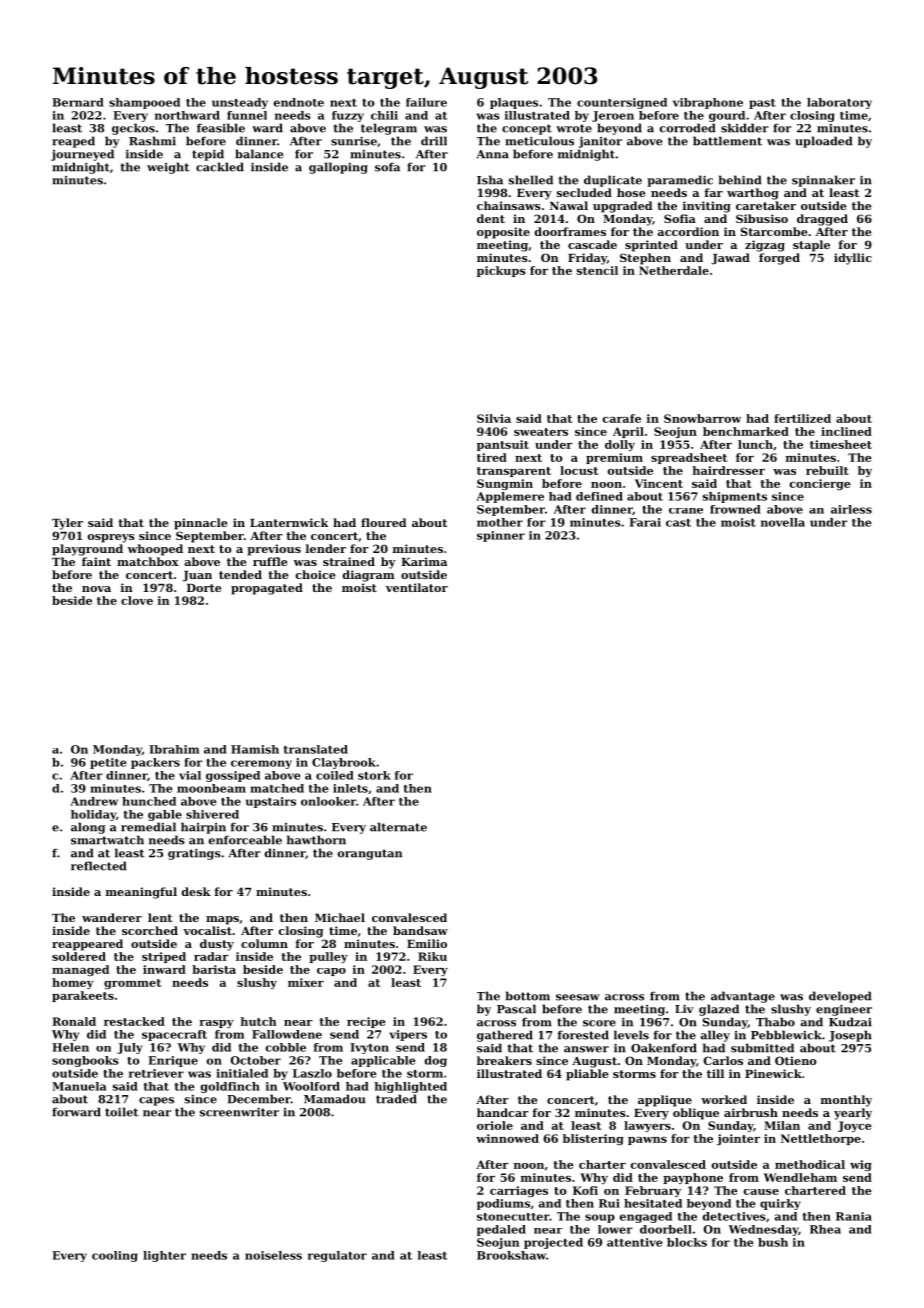  I want to click on endnote, so click(299, 102).
